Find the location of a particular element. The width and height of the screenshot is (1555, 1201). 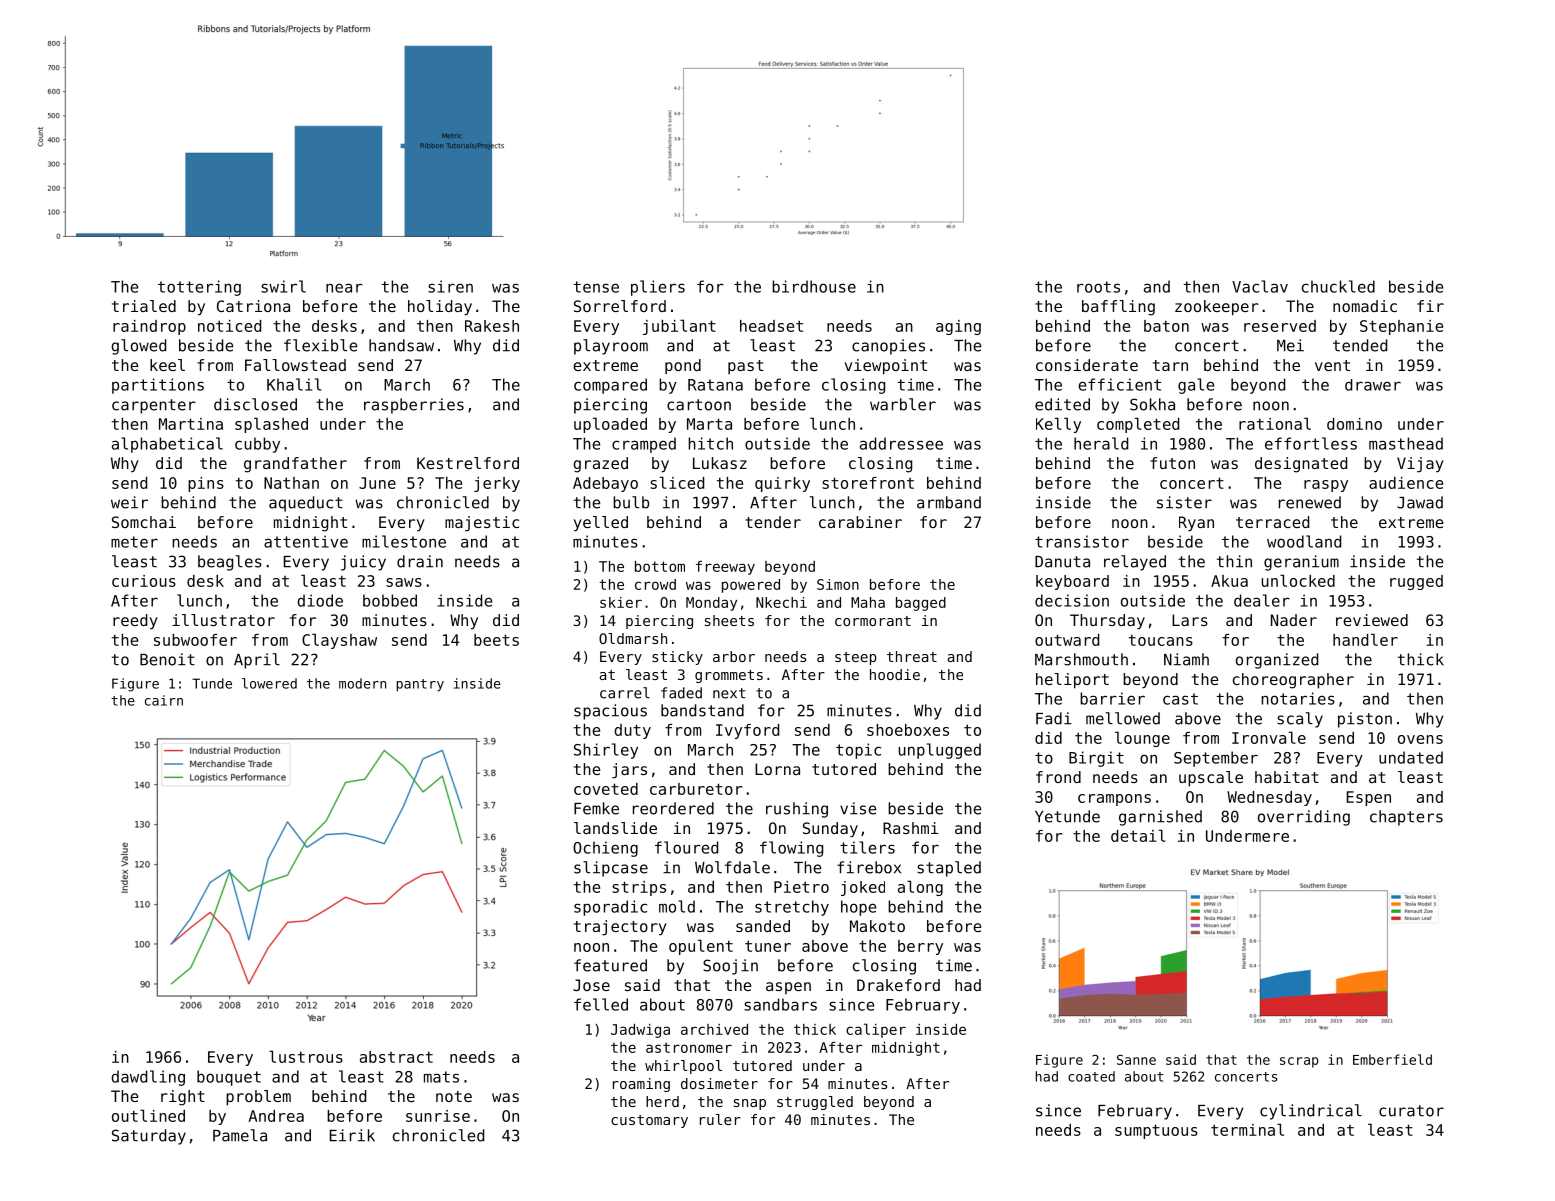

nomadic is located at coordinates (1365, 306).
